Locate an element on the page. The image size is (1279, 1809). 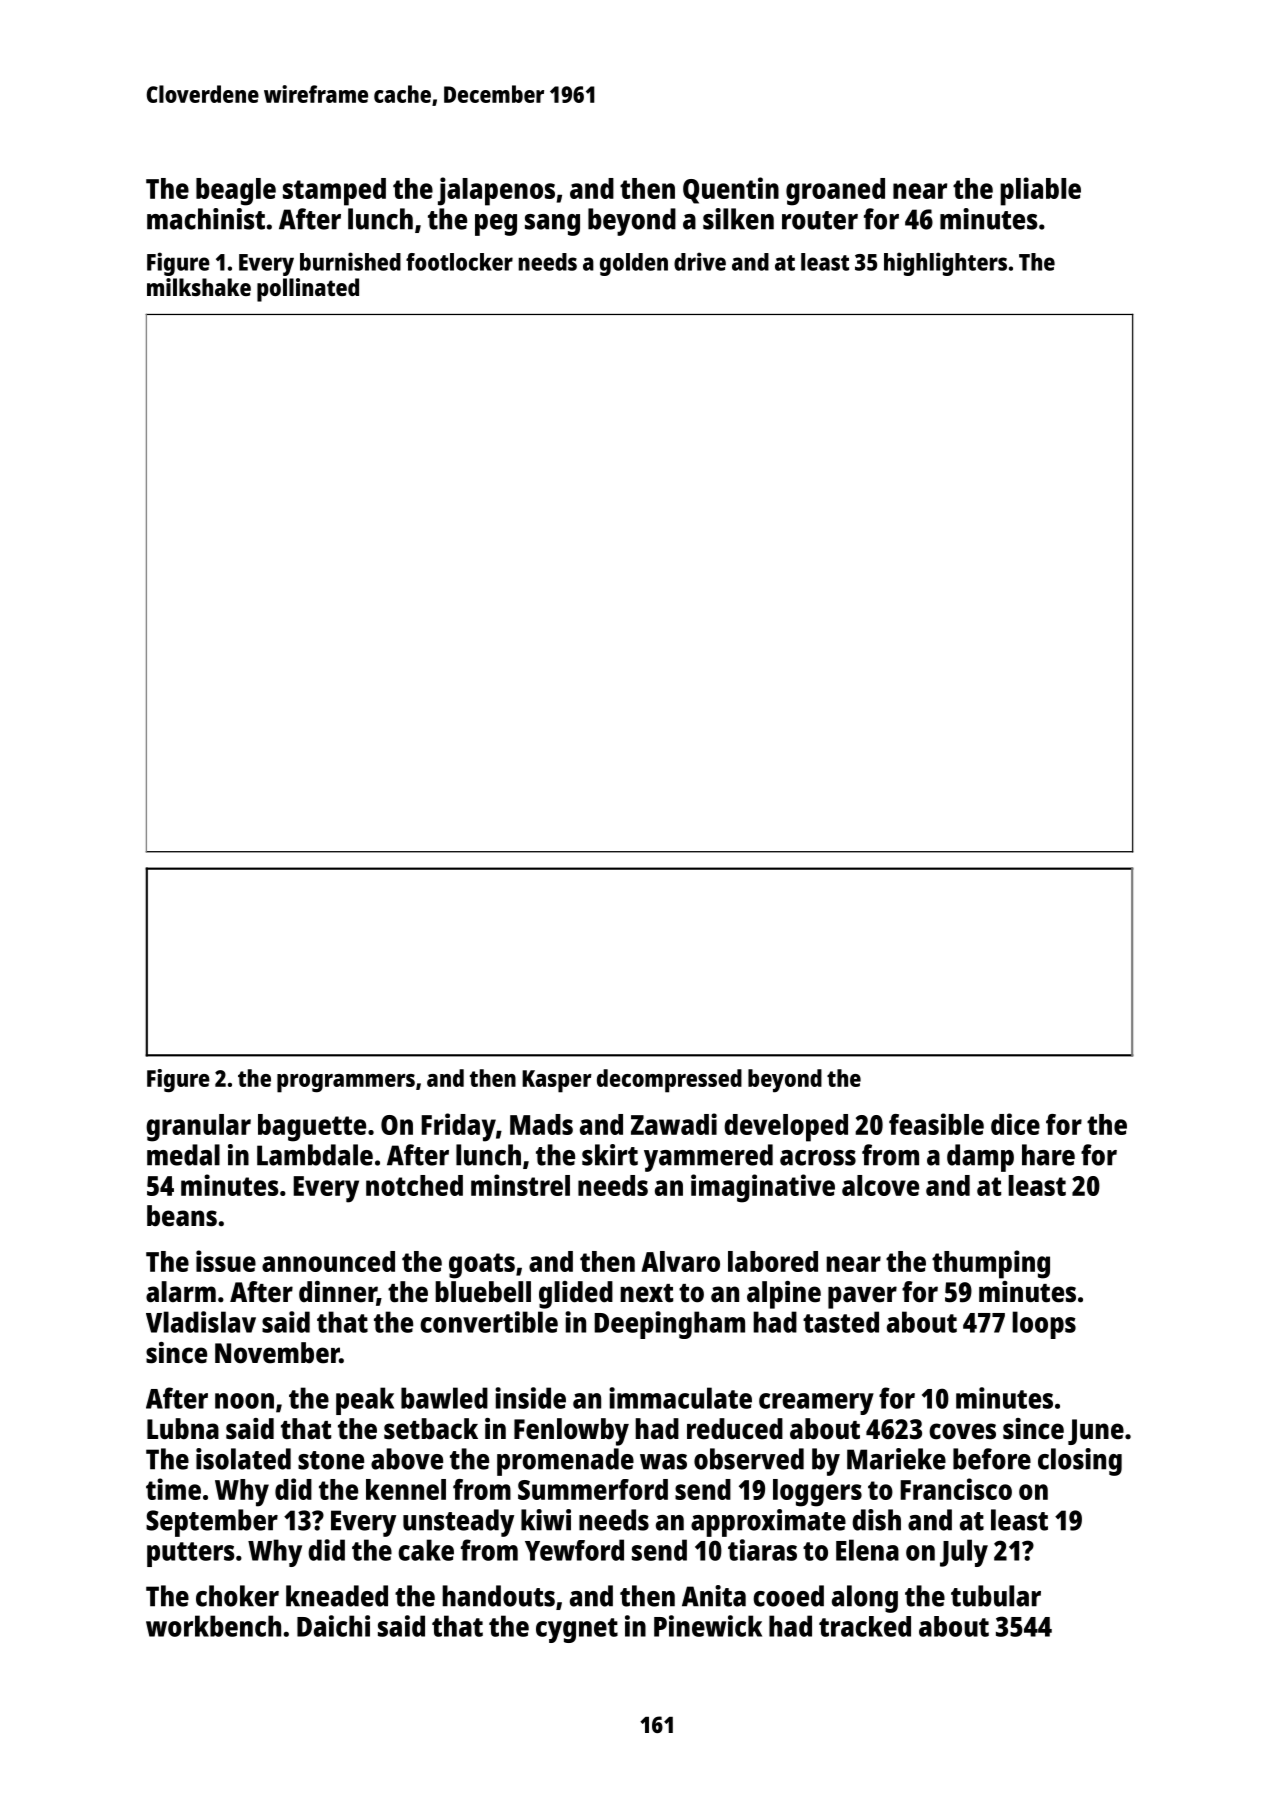
programmers is located at coordinates (346, 1083).
